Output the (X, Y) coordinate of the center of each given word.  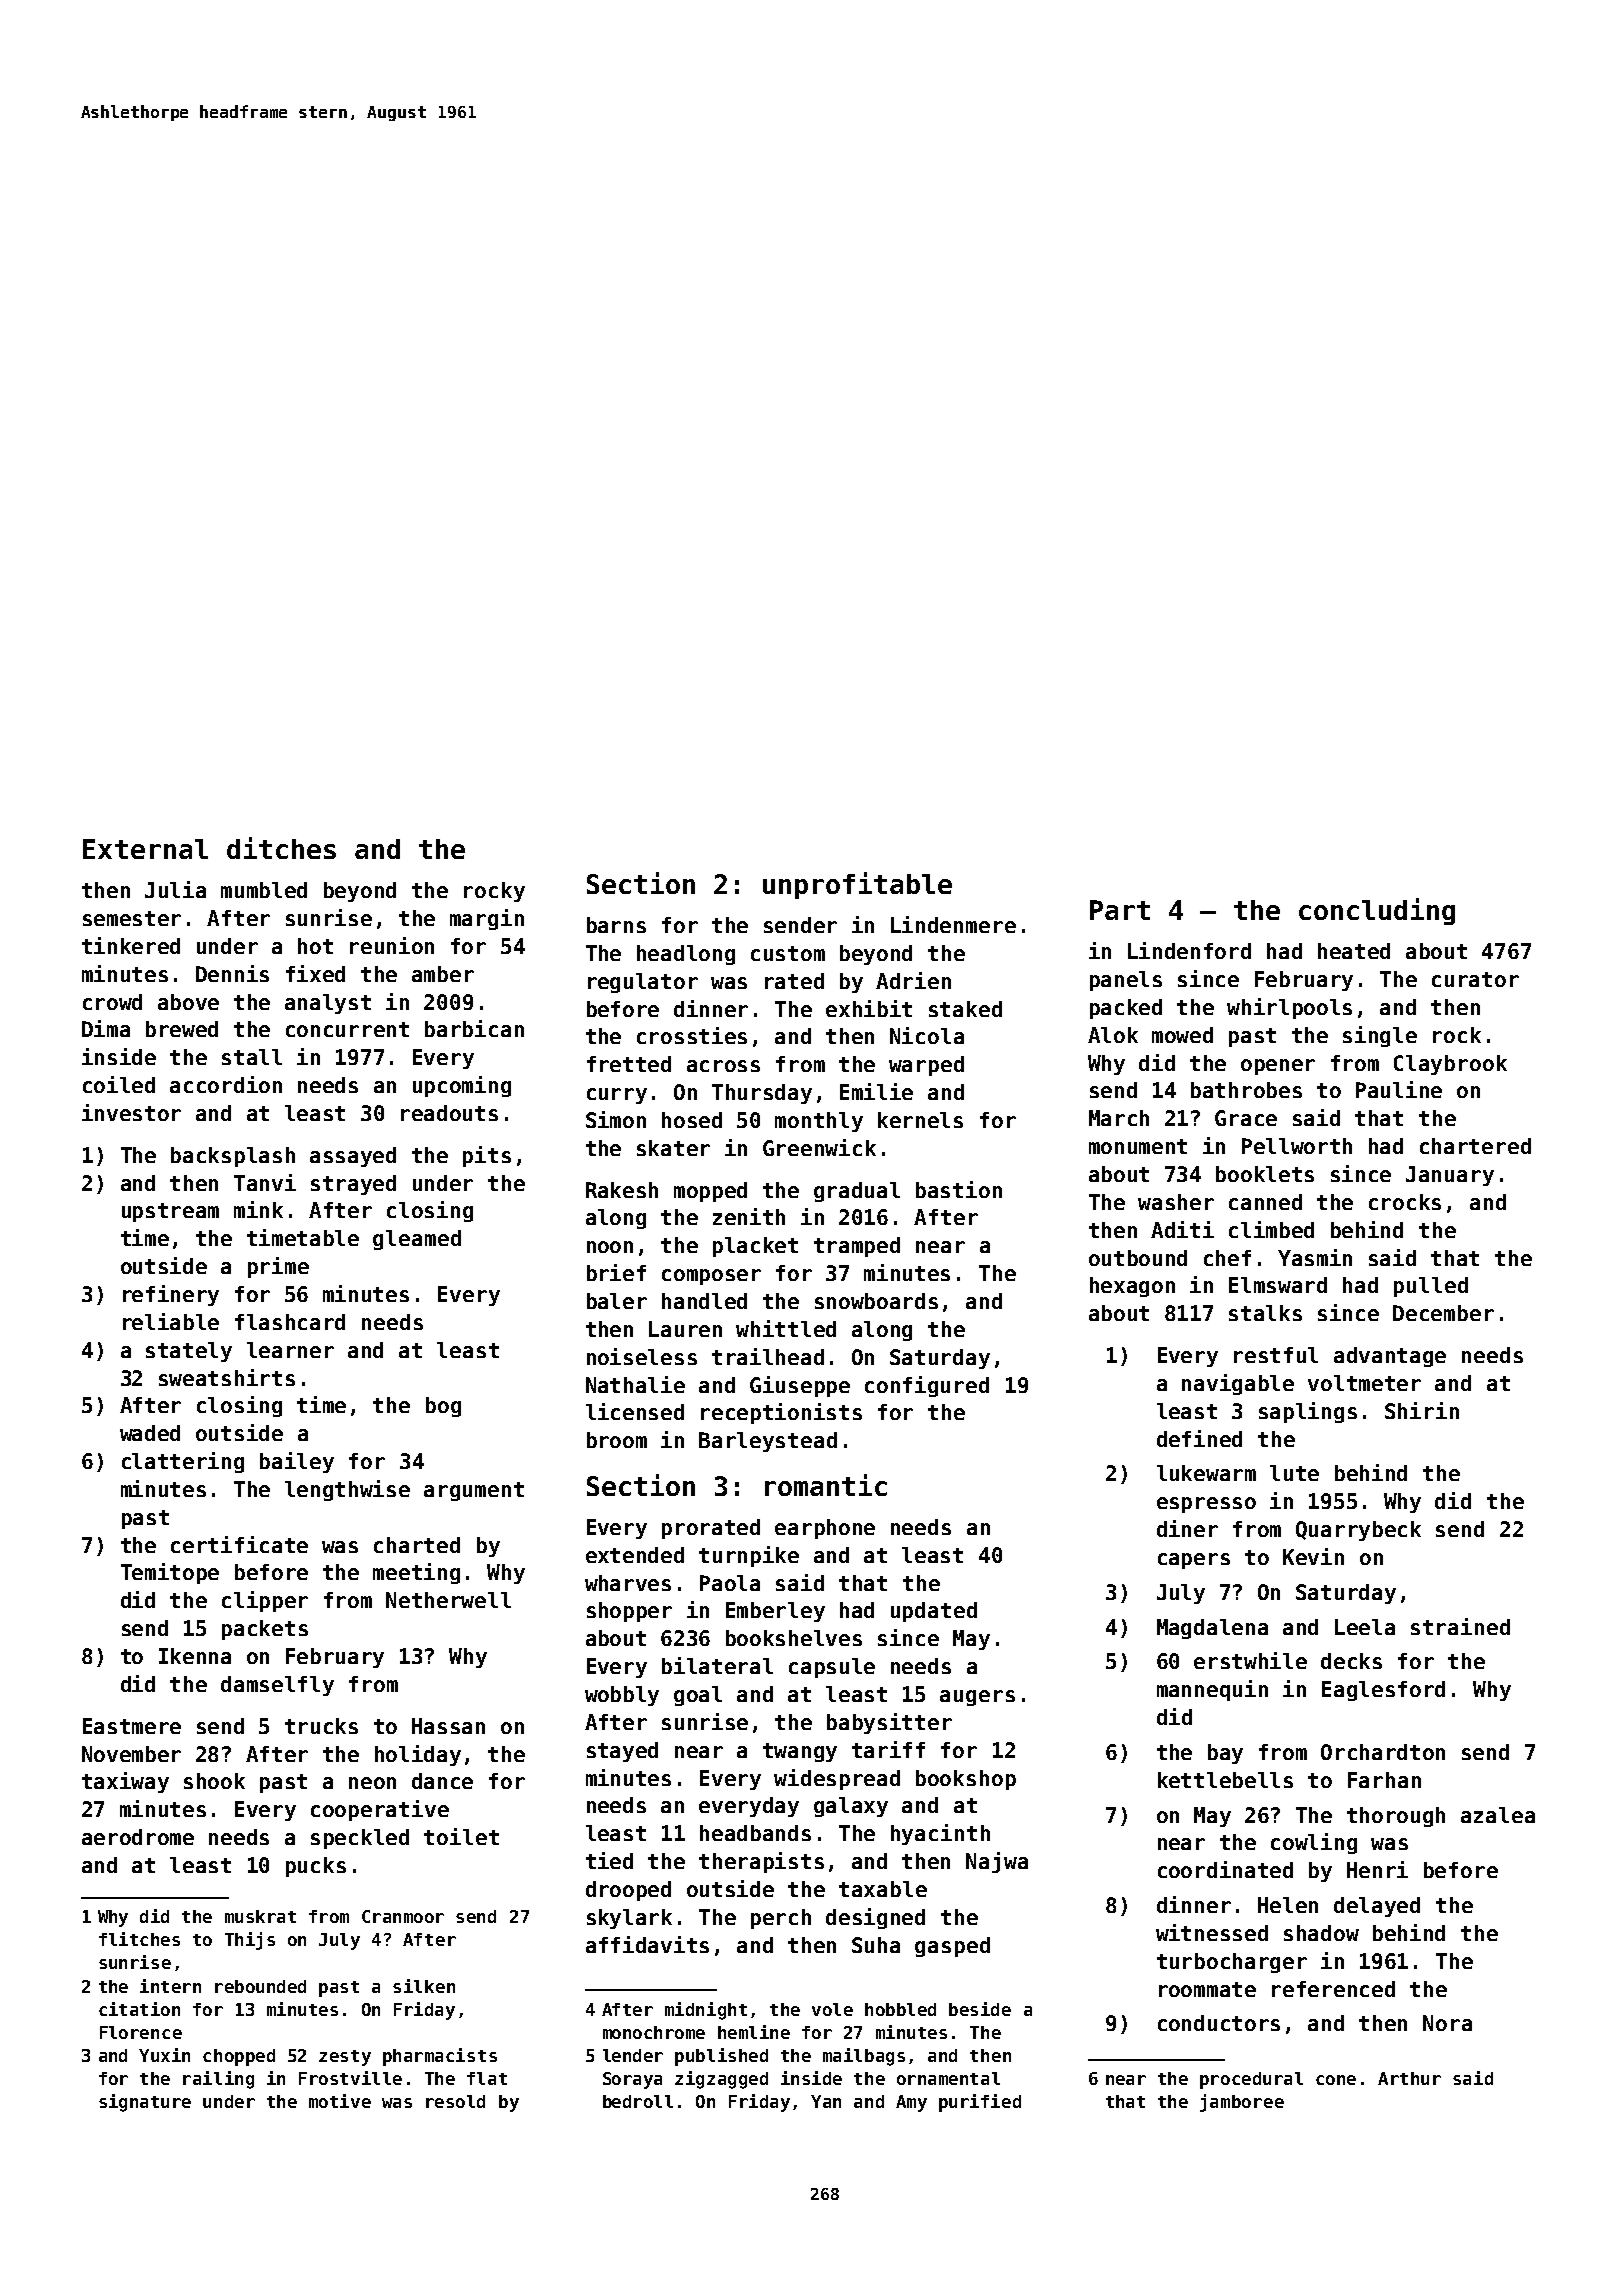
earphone (825, 1529)
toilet (461, 1836)
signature (145, 2103)
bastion (959, 1189)
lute (1294, 1473)
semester (132, 918)
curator (1475, 979)
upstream (170, 1212)
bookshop (966, 1780)
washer (1176, 1202)
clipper (265, 1601)
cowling (1314, 1843)
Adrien (913, 980)
